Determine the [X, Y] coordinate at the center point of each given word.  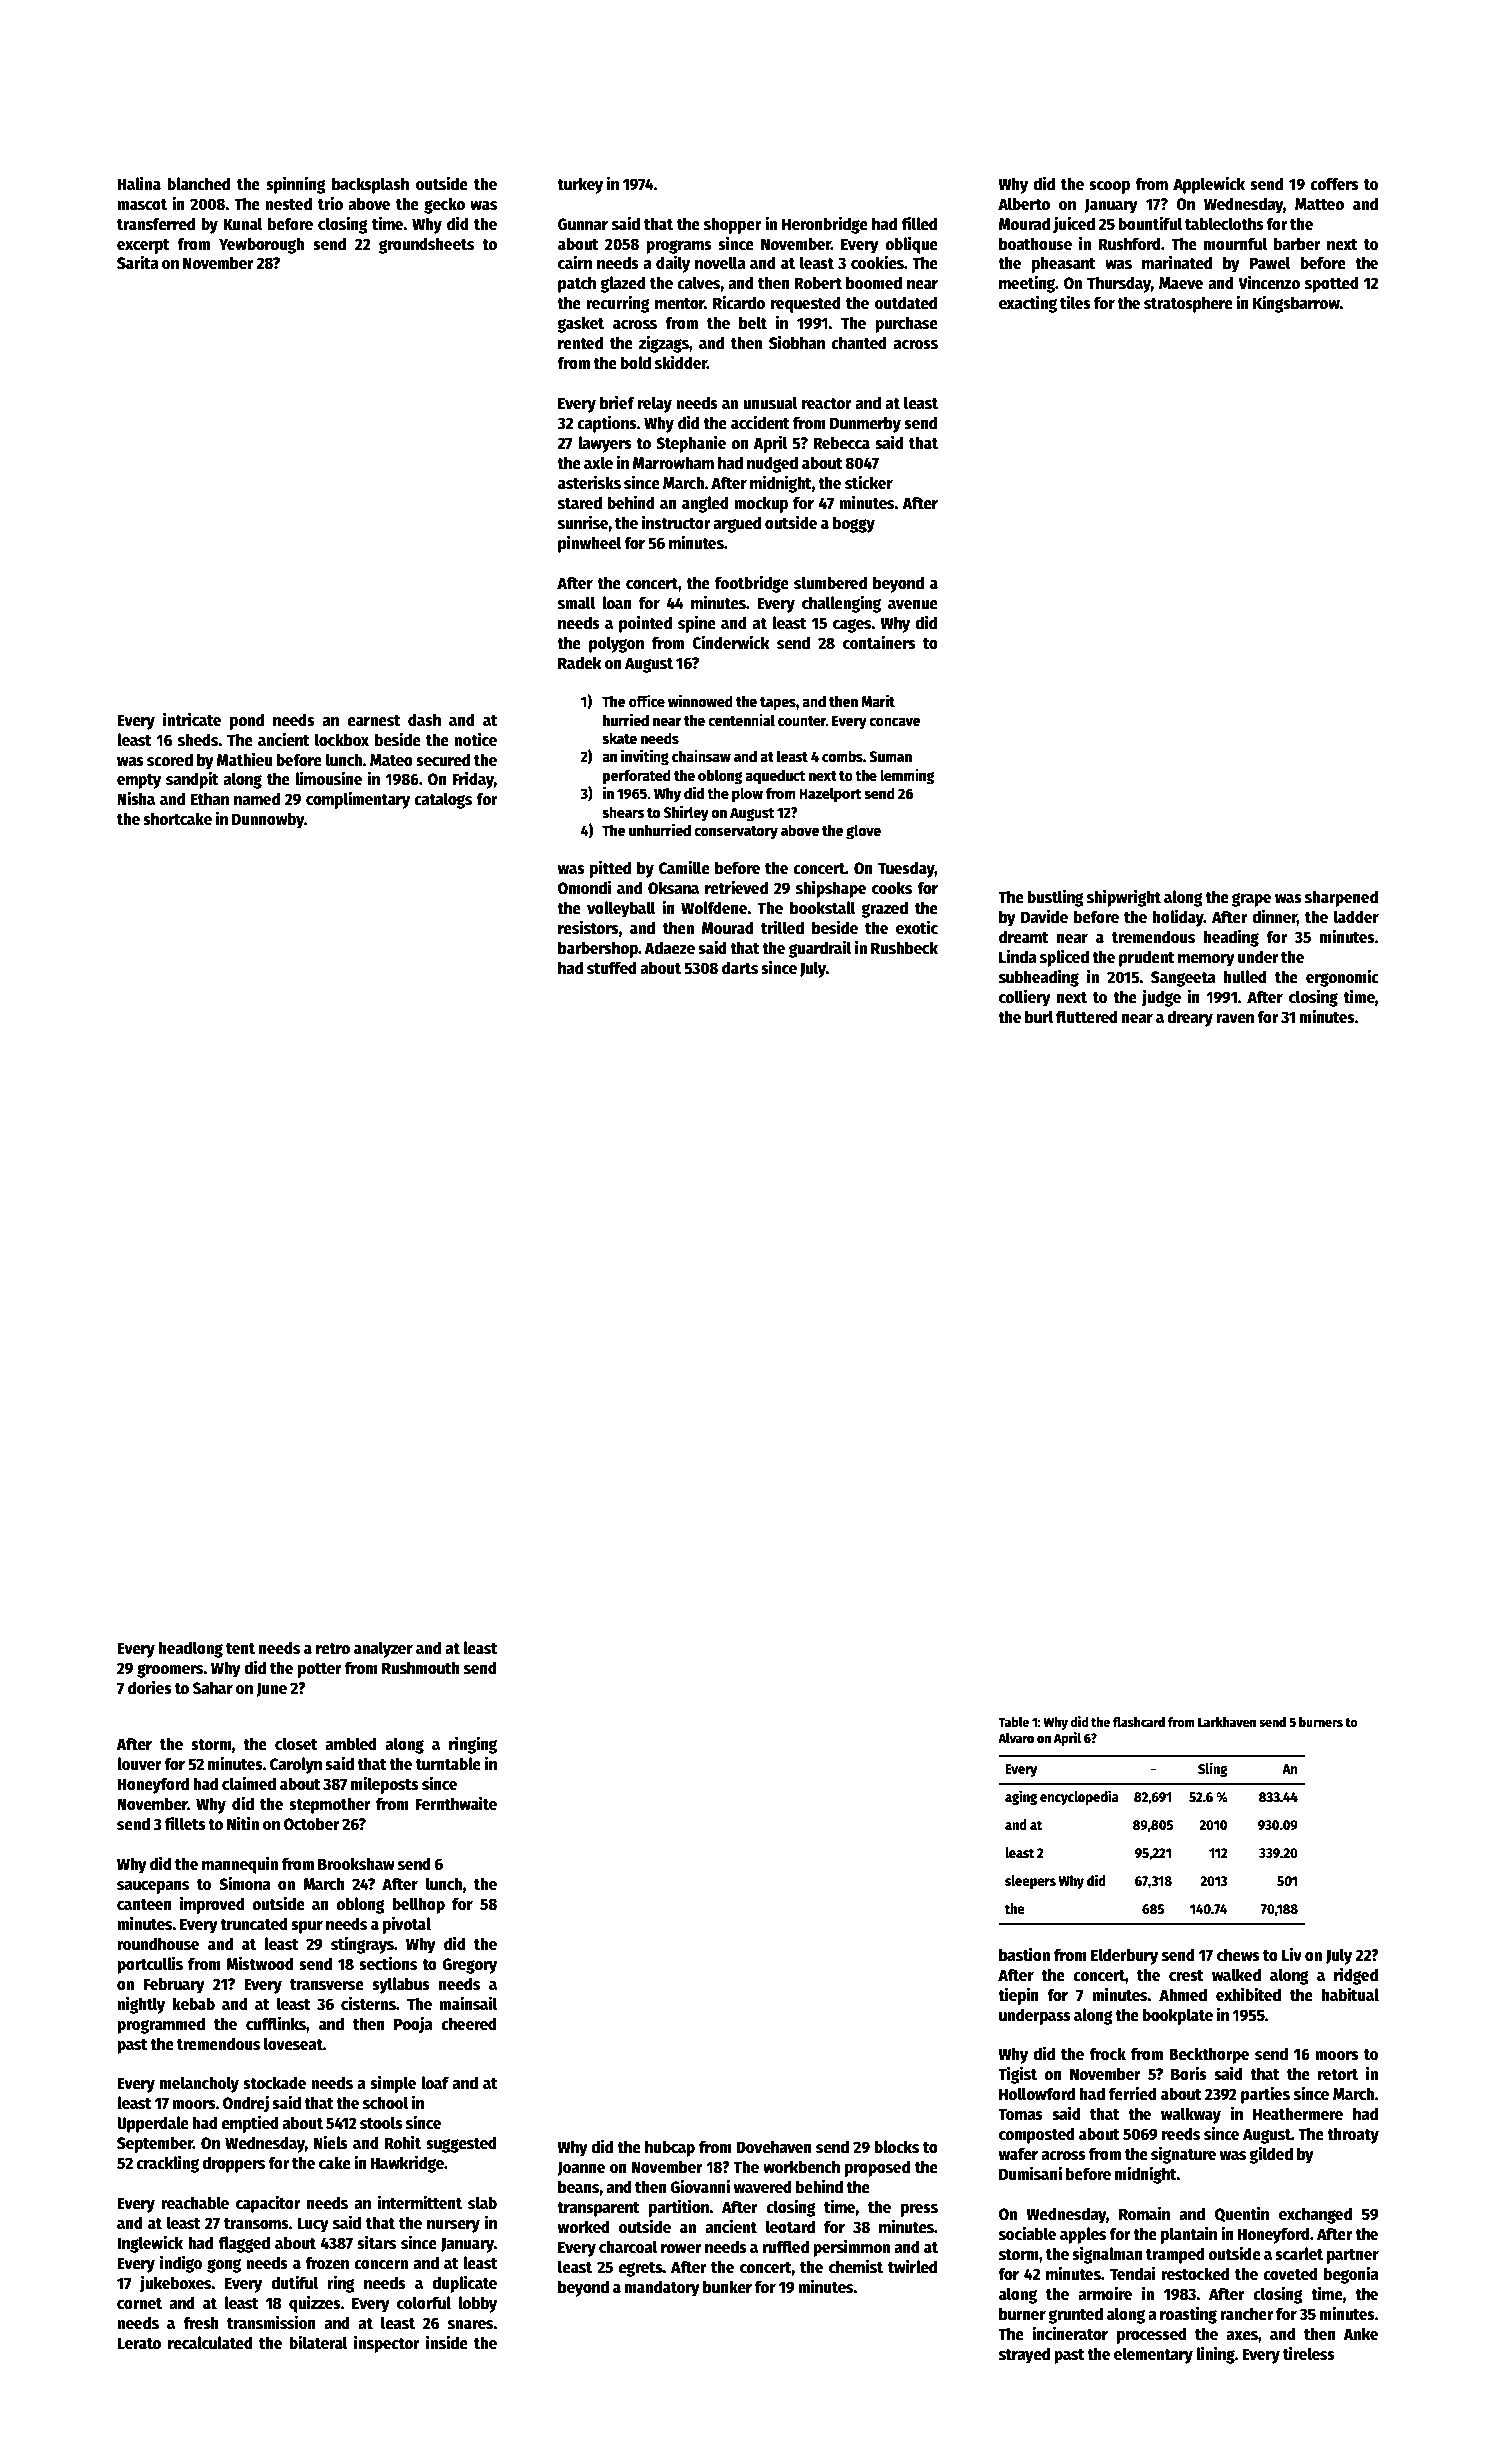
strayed [1024, 2355]
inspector [386, 2344]
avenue [913, 605]
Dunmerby [865, 424]
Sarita [137, 262]
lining [1215, 2355]
